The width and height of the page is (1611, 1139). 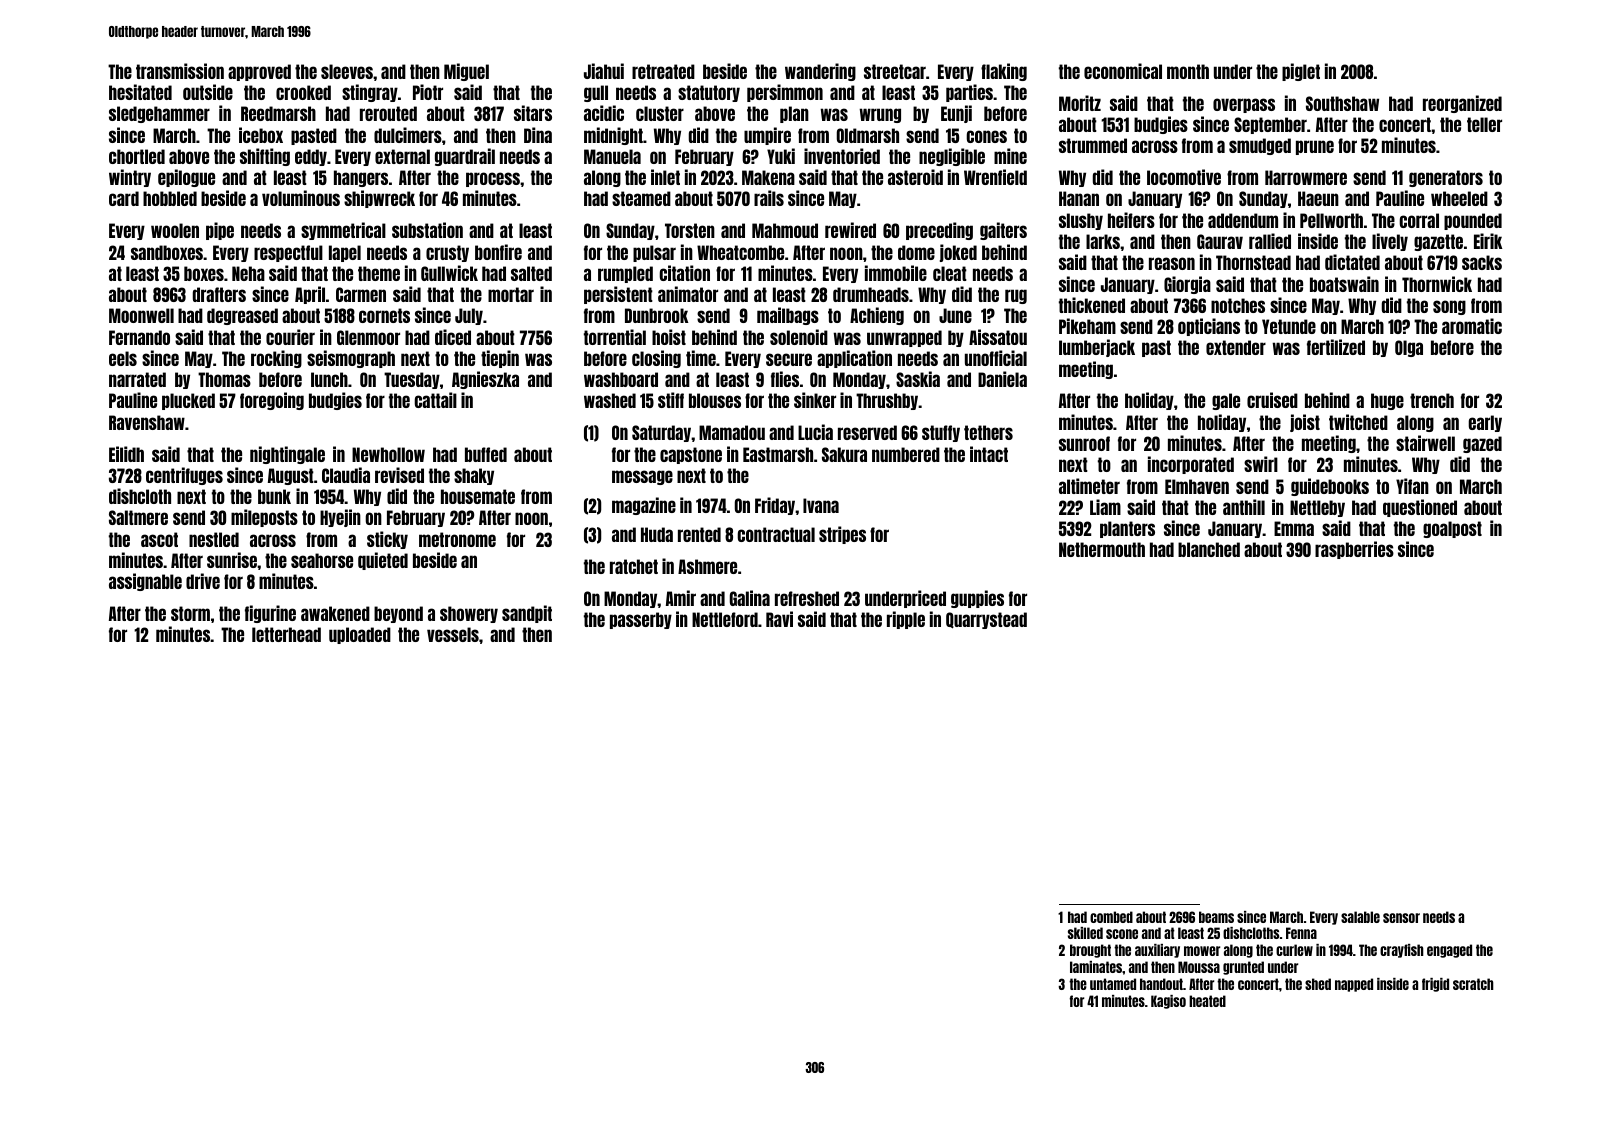 I want to click on uploaded, so click(x=360, y=635).
